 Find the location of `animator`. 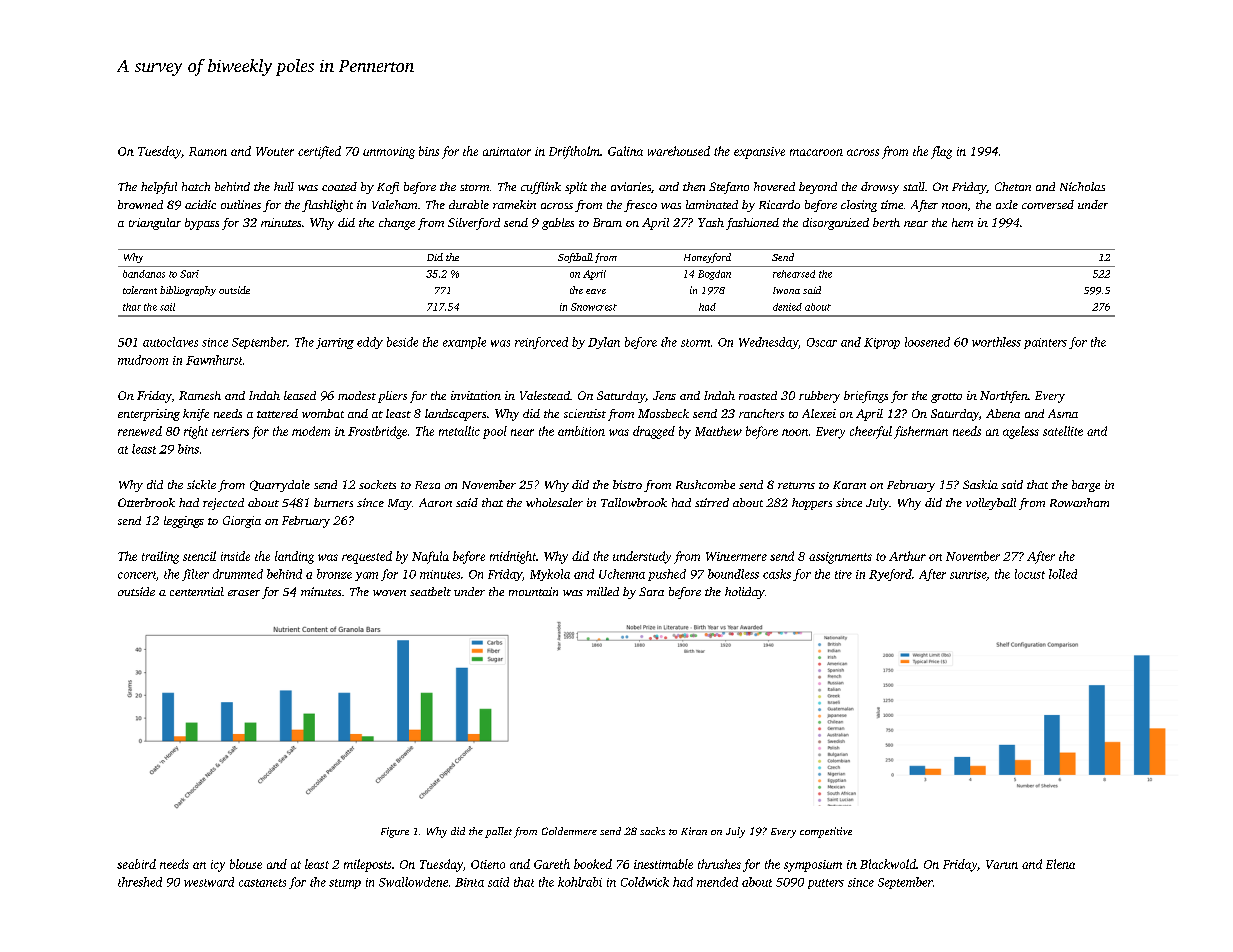

animator is located at coordinates (507, 151).
